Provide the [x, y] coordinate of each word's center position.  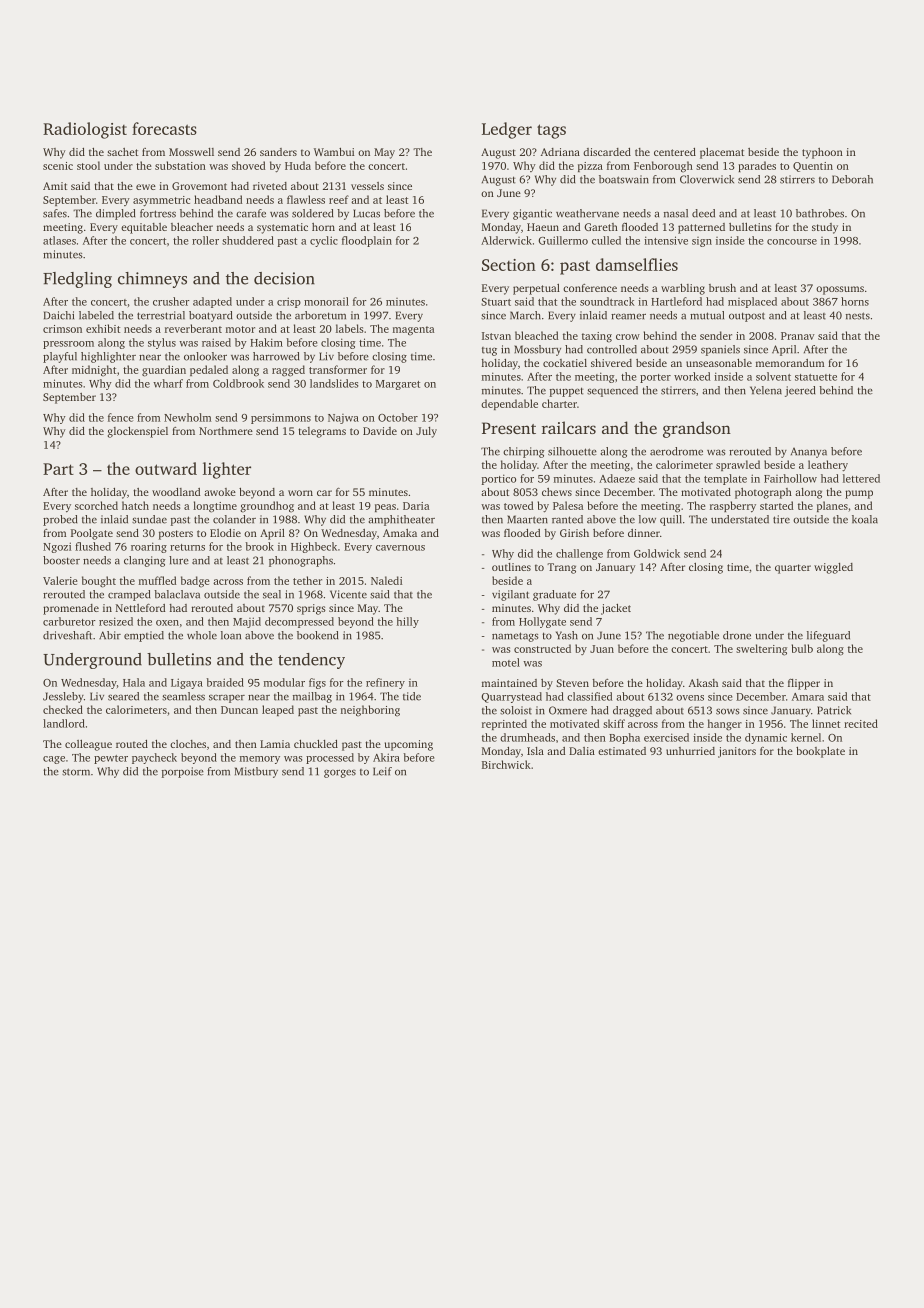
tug [489, 351]
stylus [162, 343]
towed [519, 505]
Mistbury [256, 772]
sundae [149, 519]
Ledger [507, 130]
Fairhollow [790, 478]
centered [675, 152]
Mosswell [191, 152]
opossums [840, 290]
